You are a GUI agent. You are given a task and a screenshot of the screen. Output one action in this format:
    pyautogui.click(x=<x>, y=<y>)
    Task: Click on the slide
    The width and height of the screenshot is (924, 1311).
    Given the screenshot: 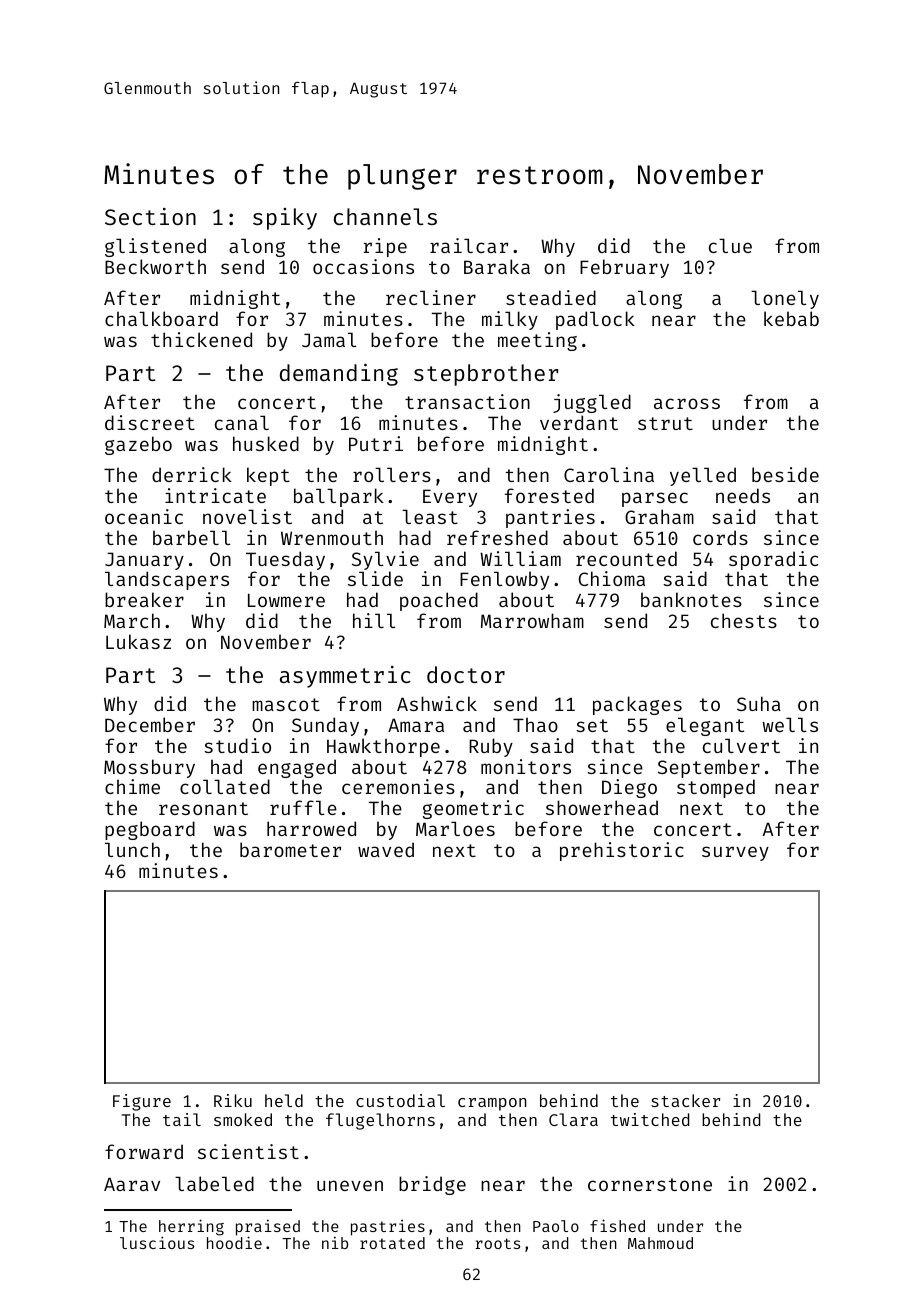 What is the action you would take?
    pyautogui.click(x=375, y=578)
